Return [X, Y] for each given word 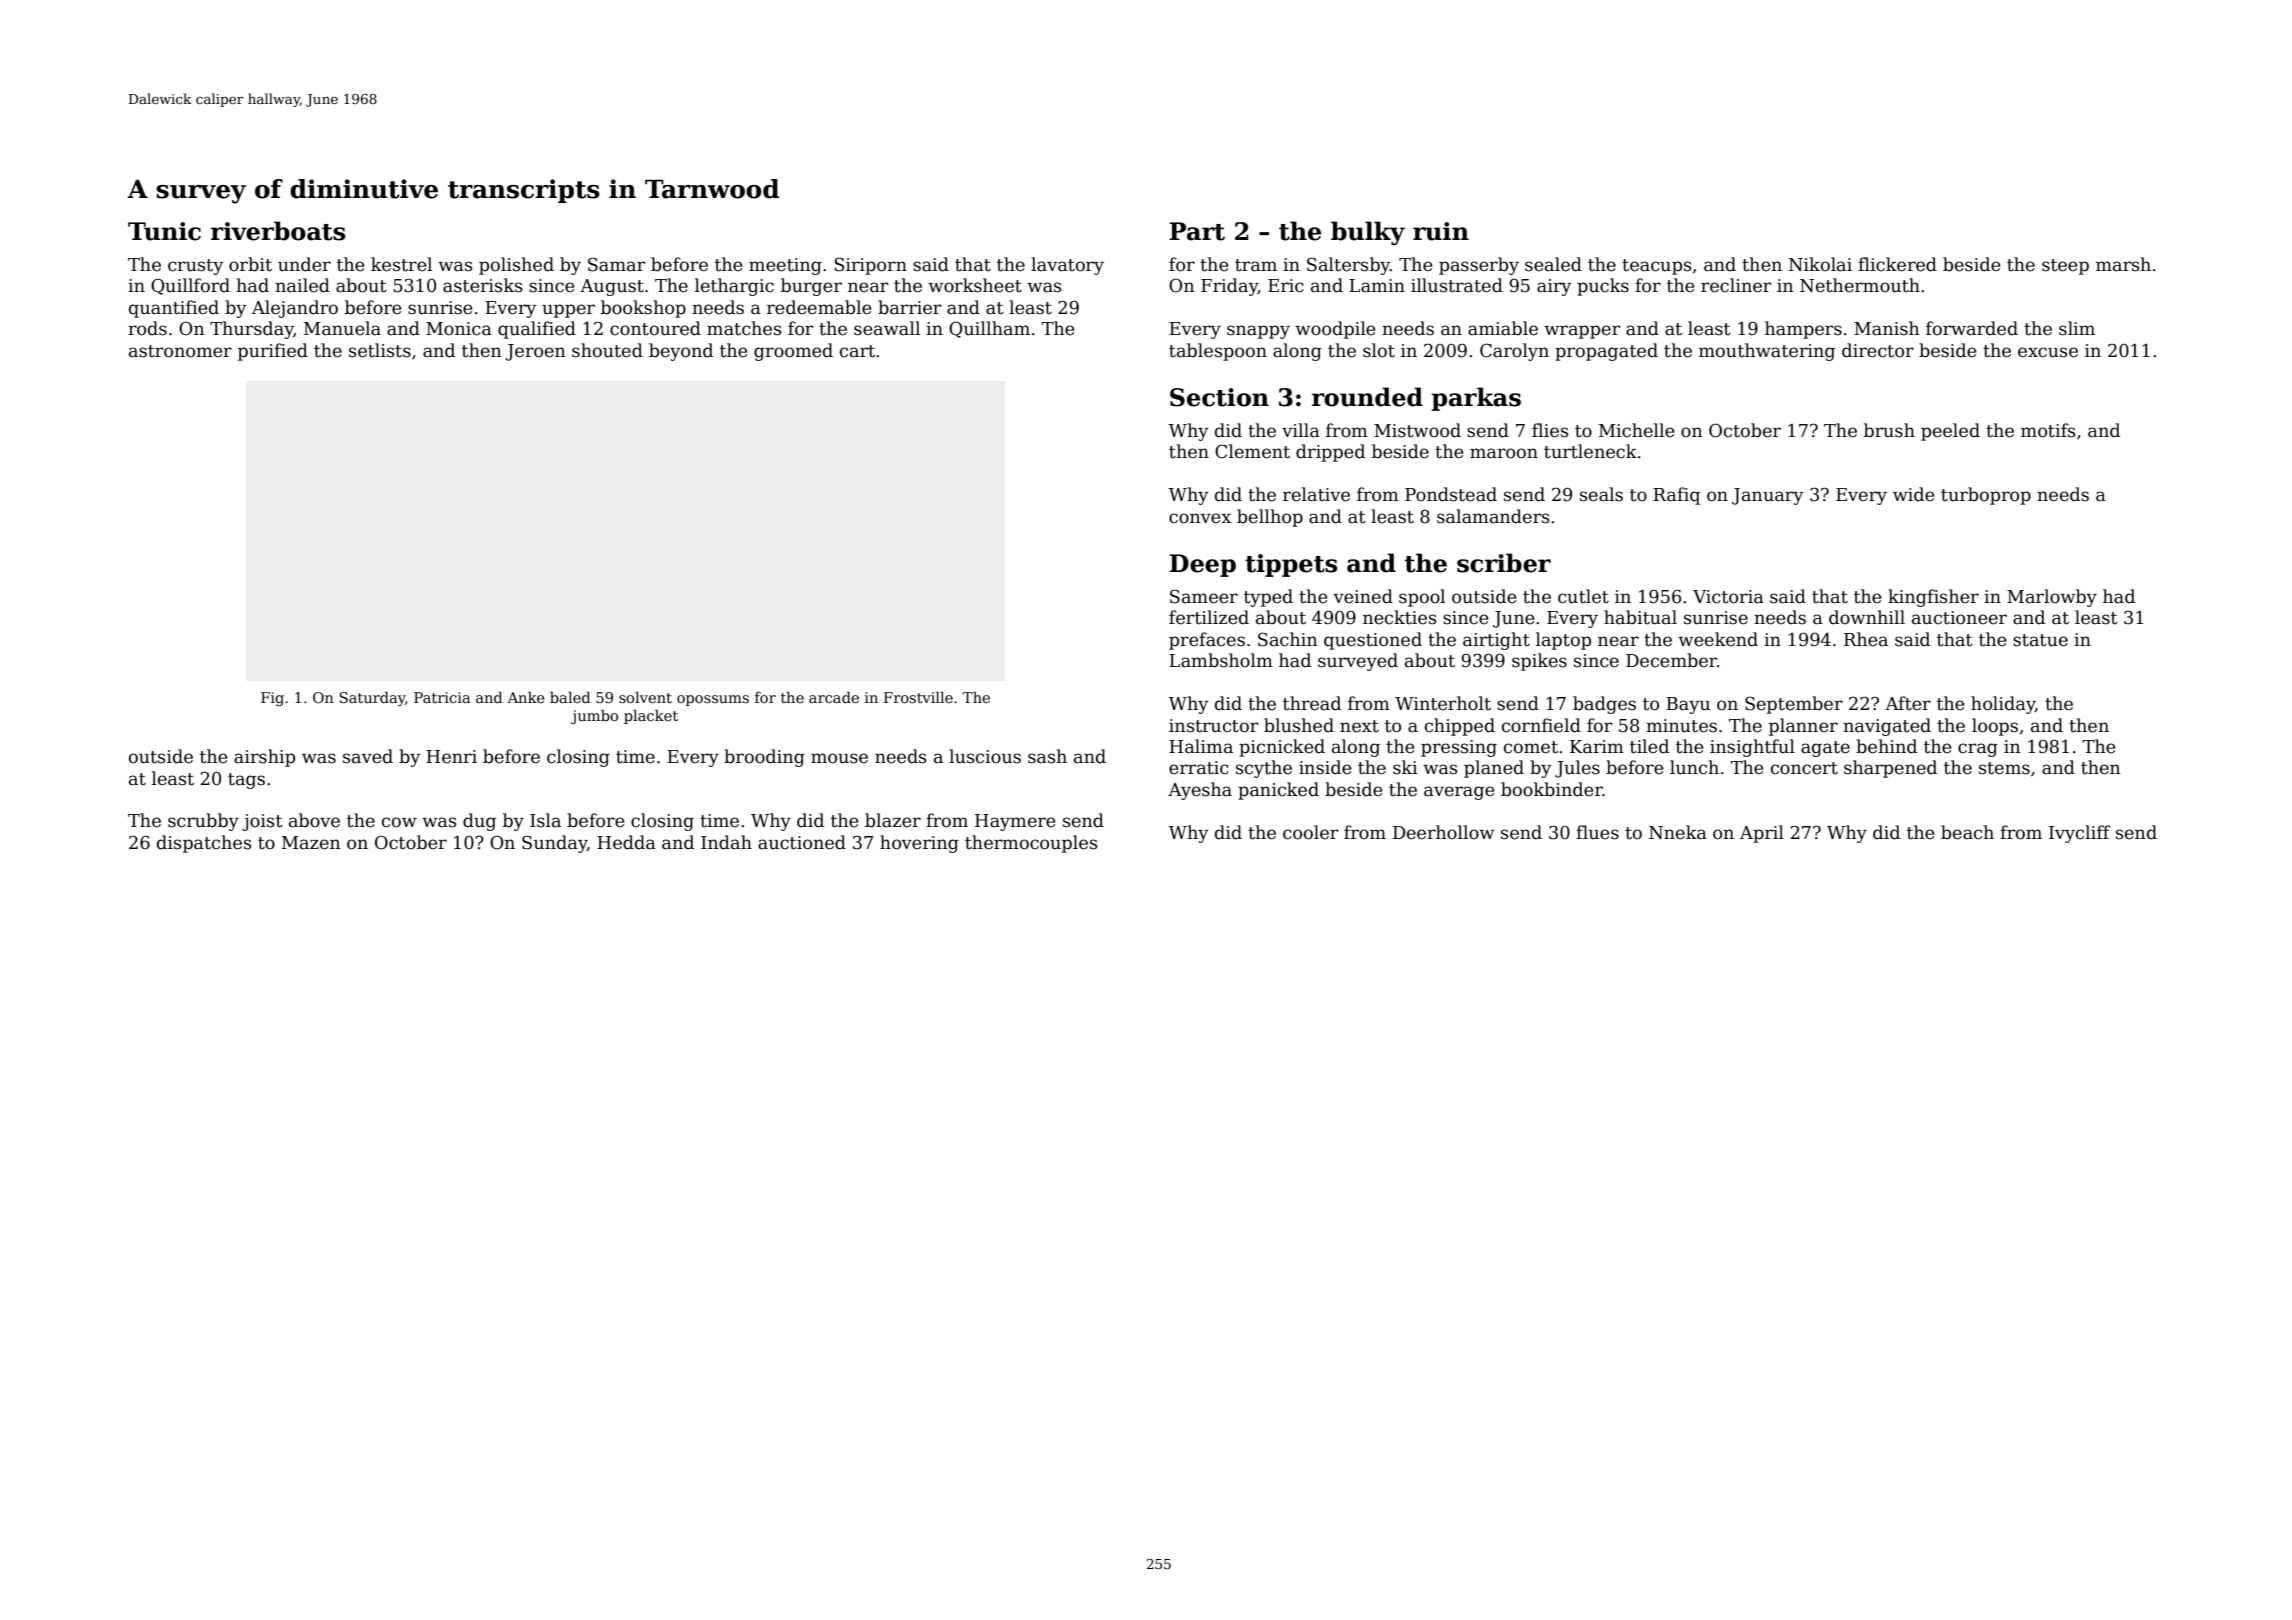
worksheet [975, 285]
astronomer [180, 351]
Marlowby [2052, 598]
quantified [174, 309]
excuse [2048, 352]
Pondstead [1451, 494]
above [314, 820]
